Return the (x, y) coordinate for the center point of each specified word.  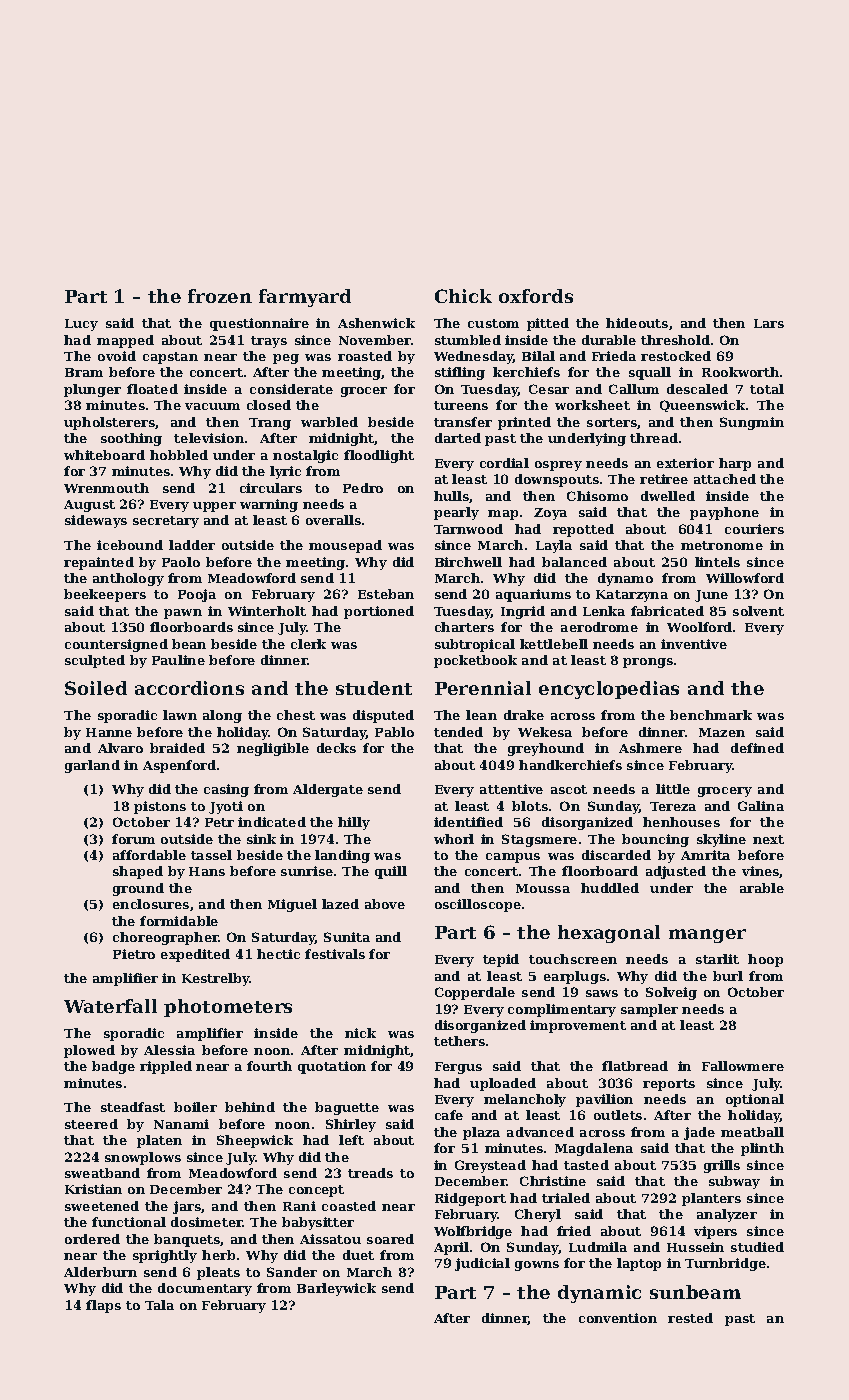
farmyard (305, 298)
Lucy (81, 325)
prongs (648, 663)
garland (92, 766)
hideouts (637, 323)
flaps (103, 1306)
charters (464, 627)
